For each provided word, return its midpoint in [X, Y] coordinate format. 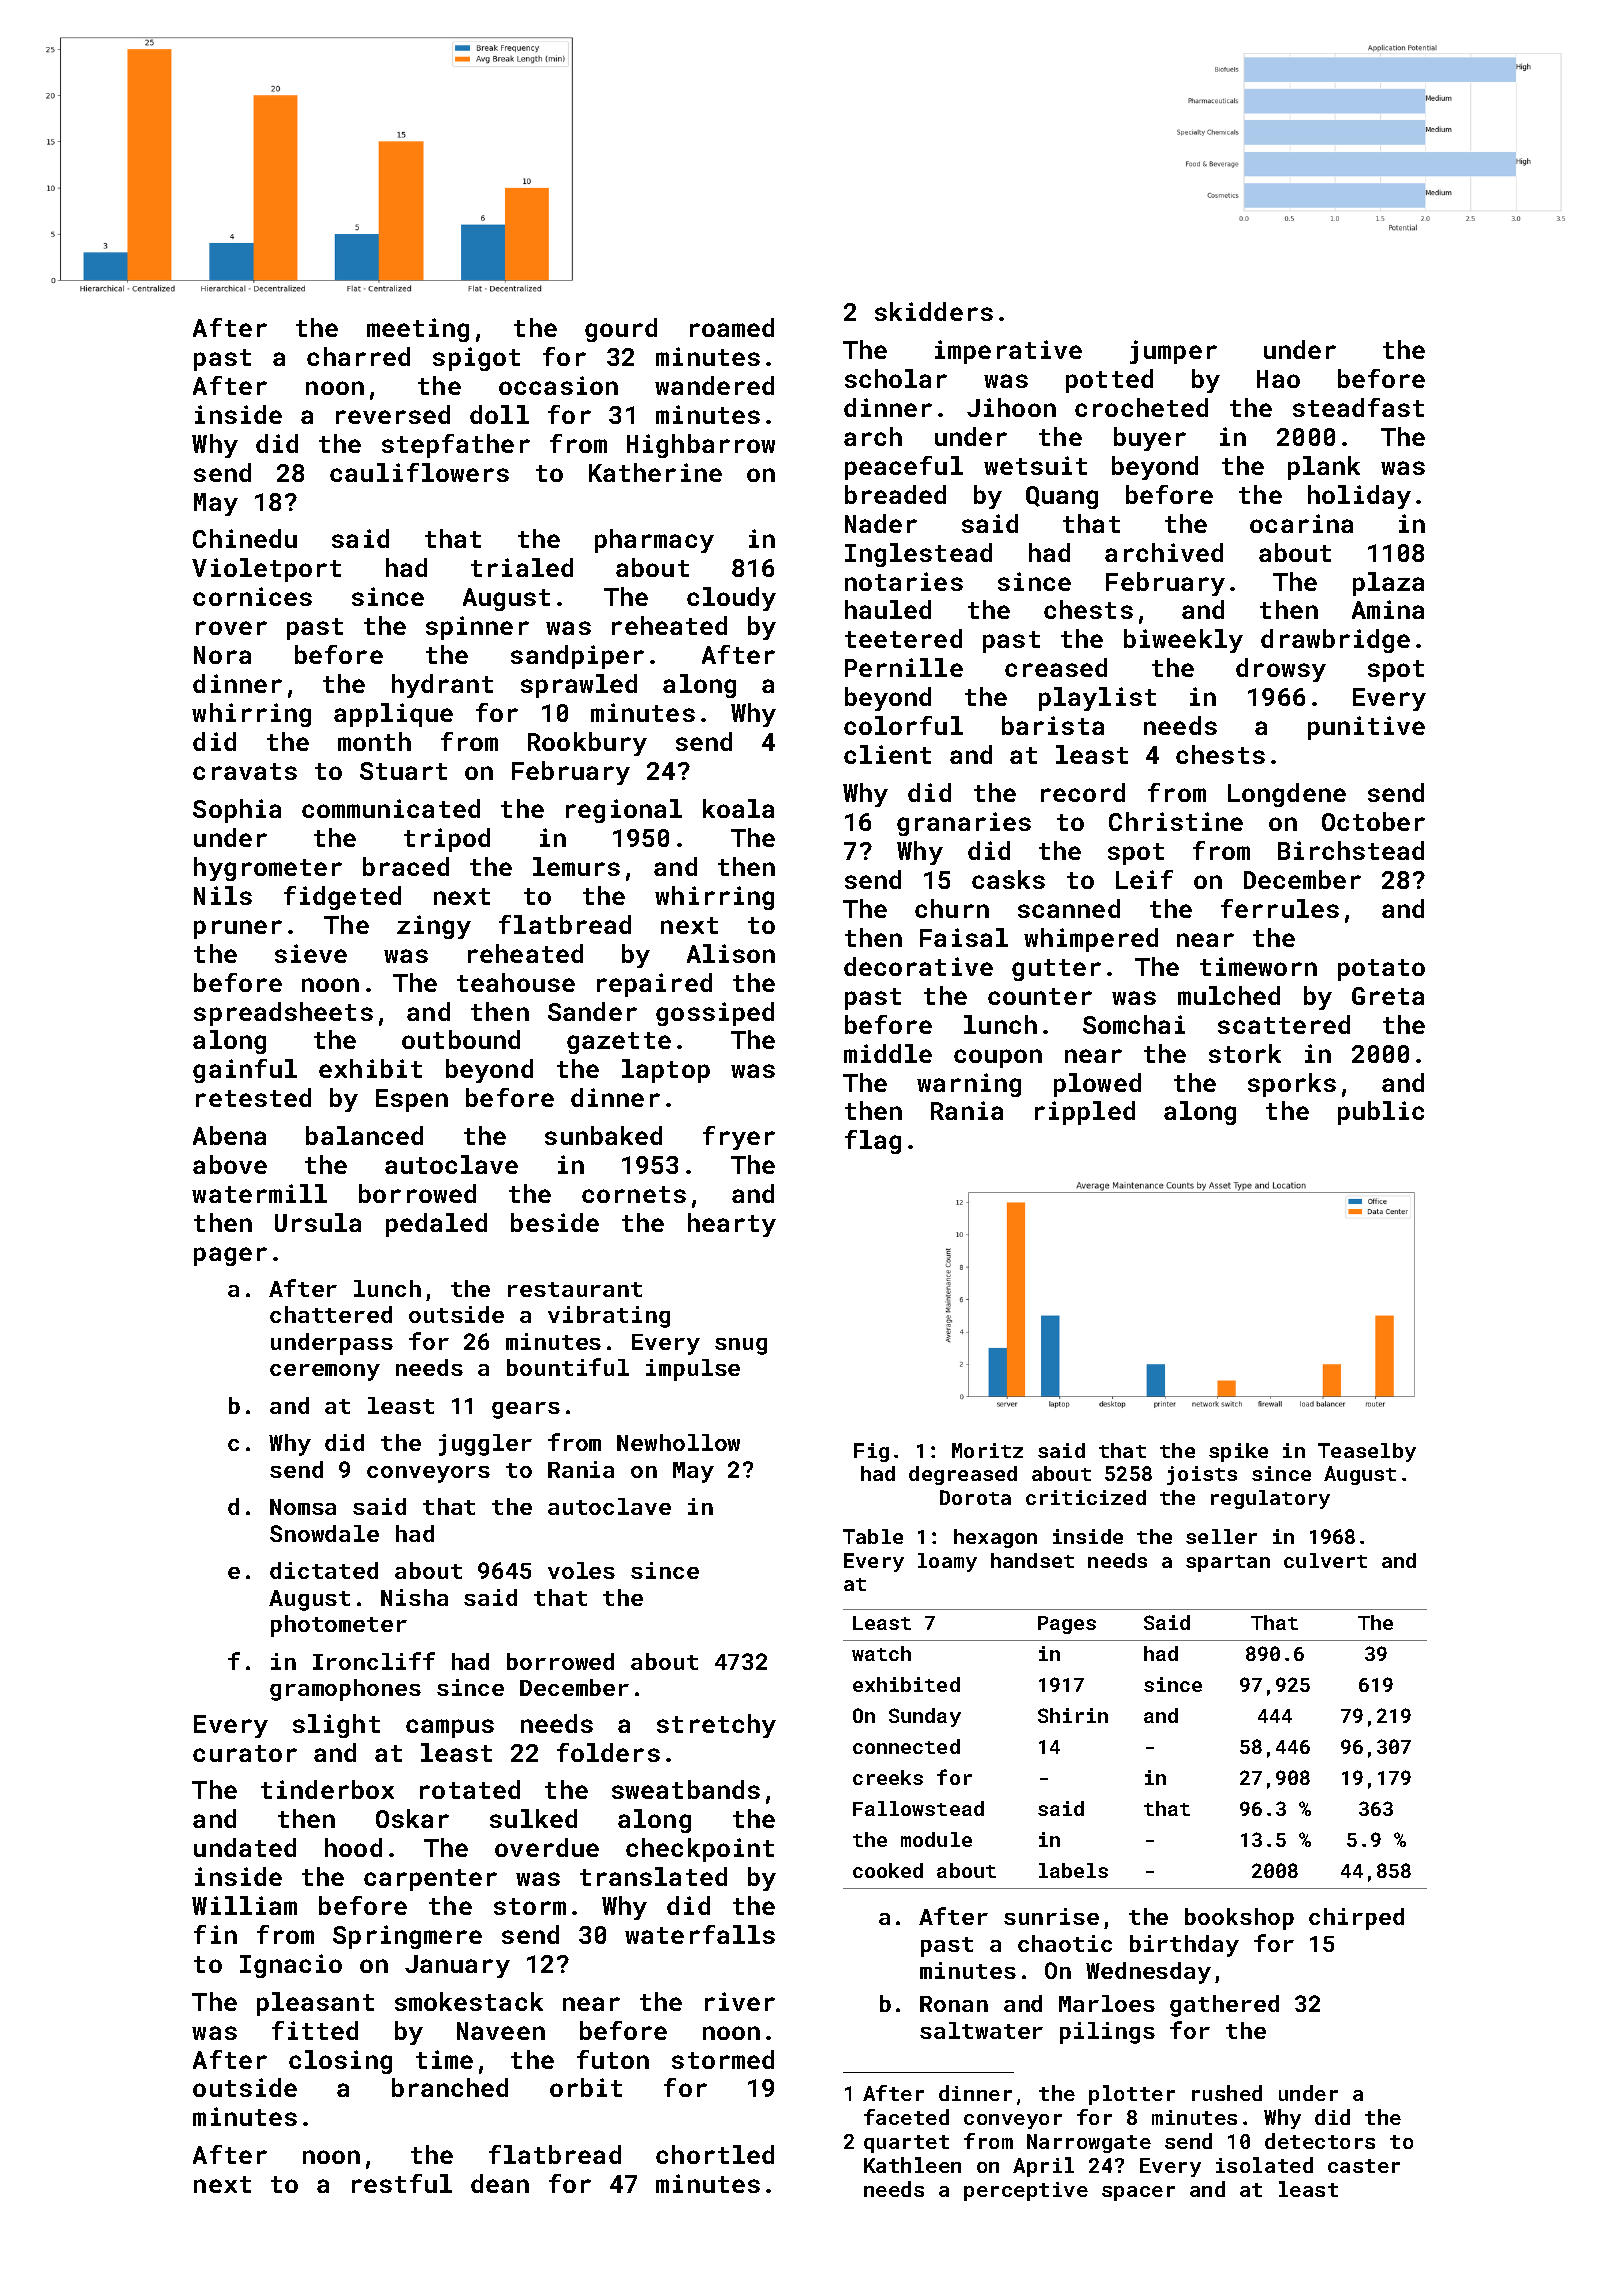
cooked [888, 1870]
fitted [315, 2030]
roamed [732, 327]
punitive [1366, 728]
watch [881, 1653]
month [374, 741]
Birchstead [1351, 850]
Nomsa [303, 1507]
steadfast [1358, 407]
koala [738, 808]
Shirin [1073, 1715]
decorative [918, 966]
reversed [393, 414]
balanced [364, 1135]
